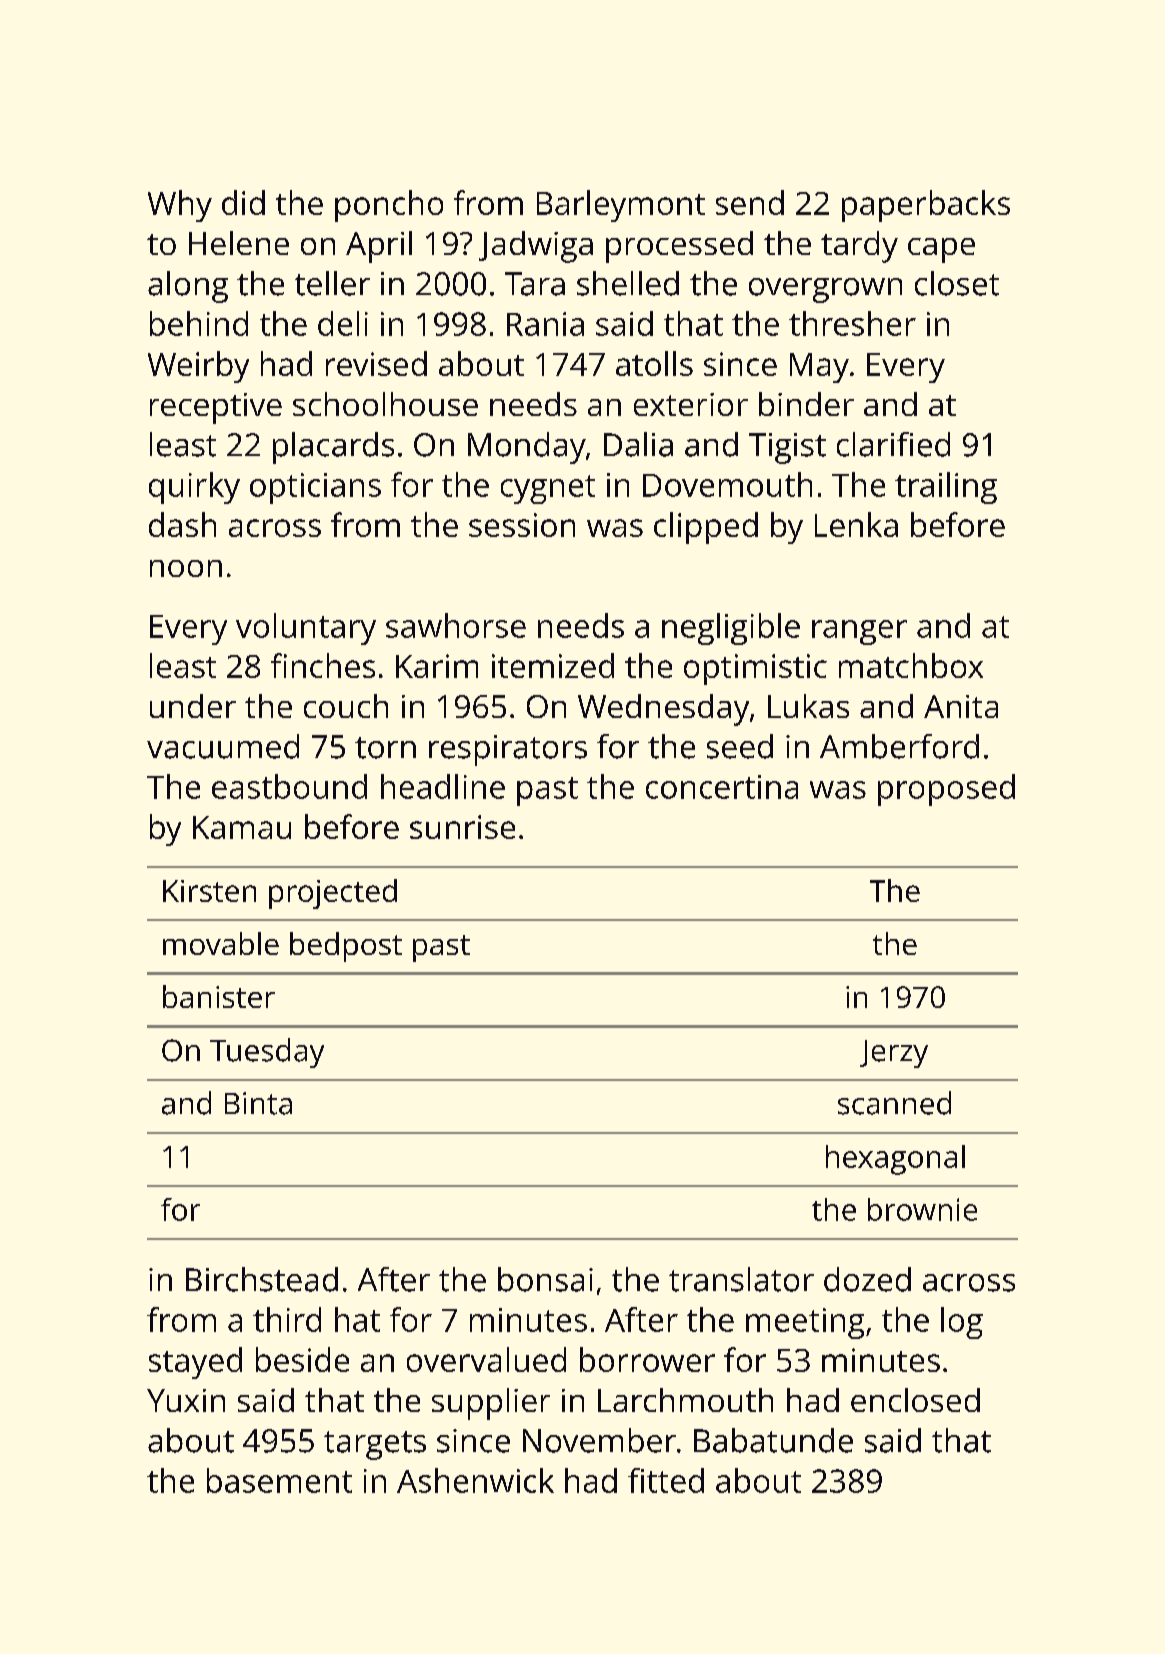 This screenshot has height=1654, width=1165. Describe the element at coordinates (180, 206) in the screenshot. I see `Why` at that location.
